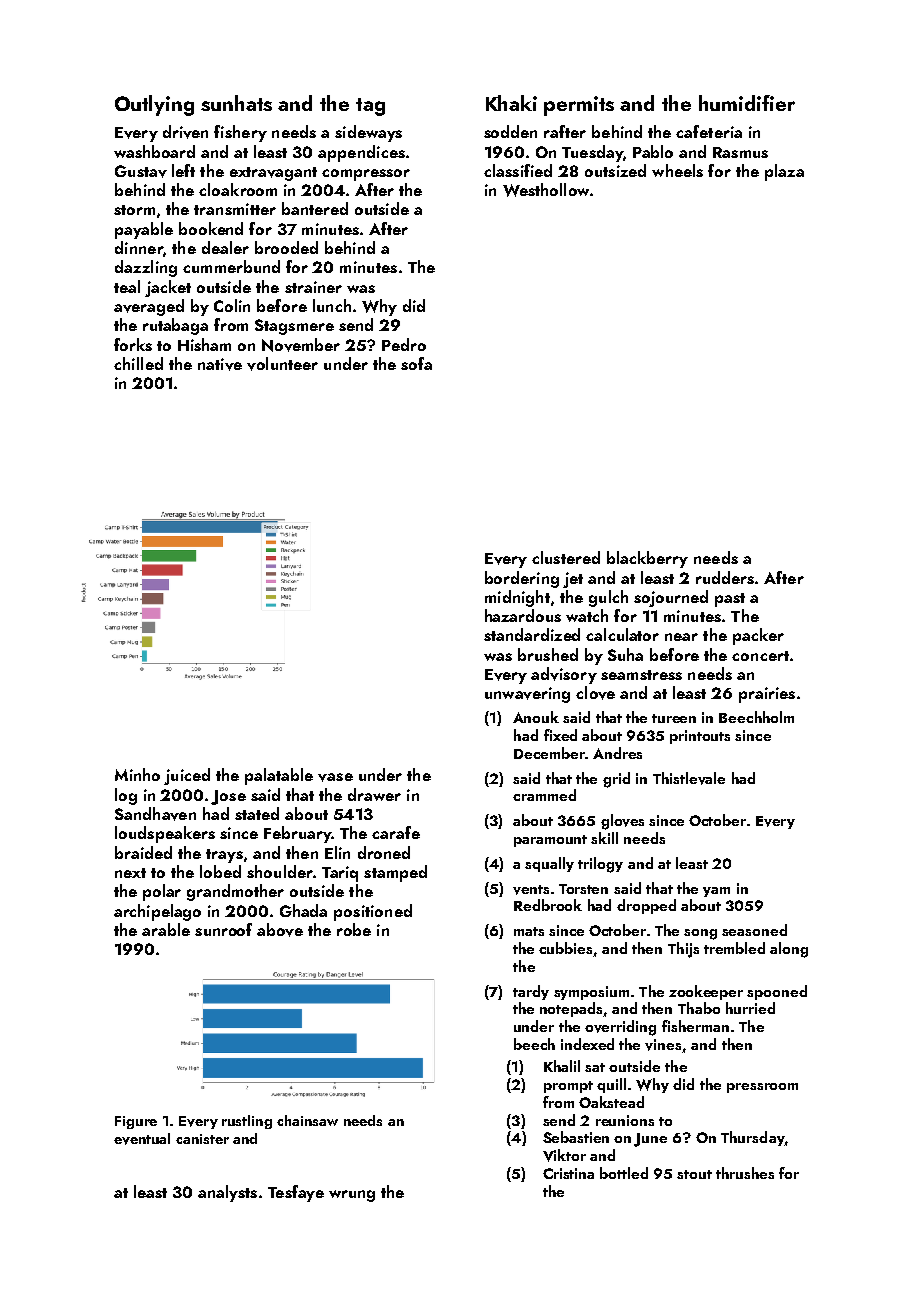  Describe the element at coordinates (747, 103) in the screenshot. I see `humidifier` at that location.
